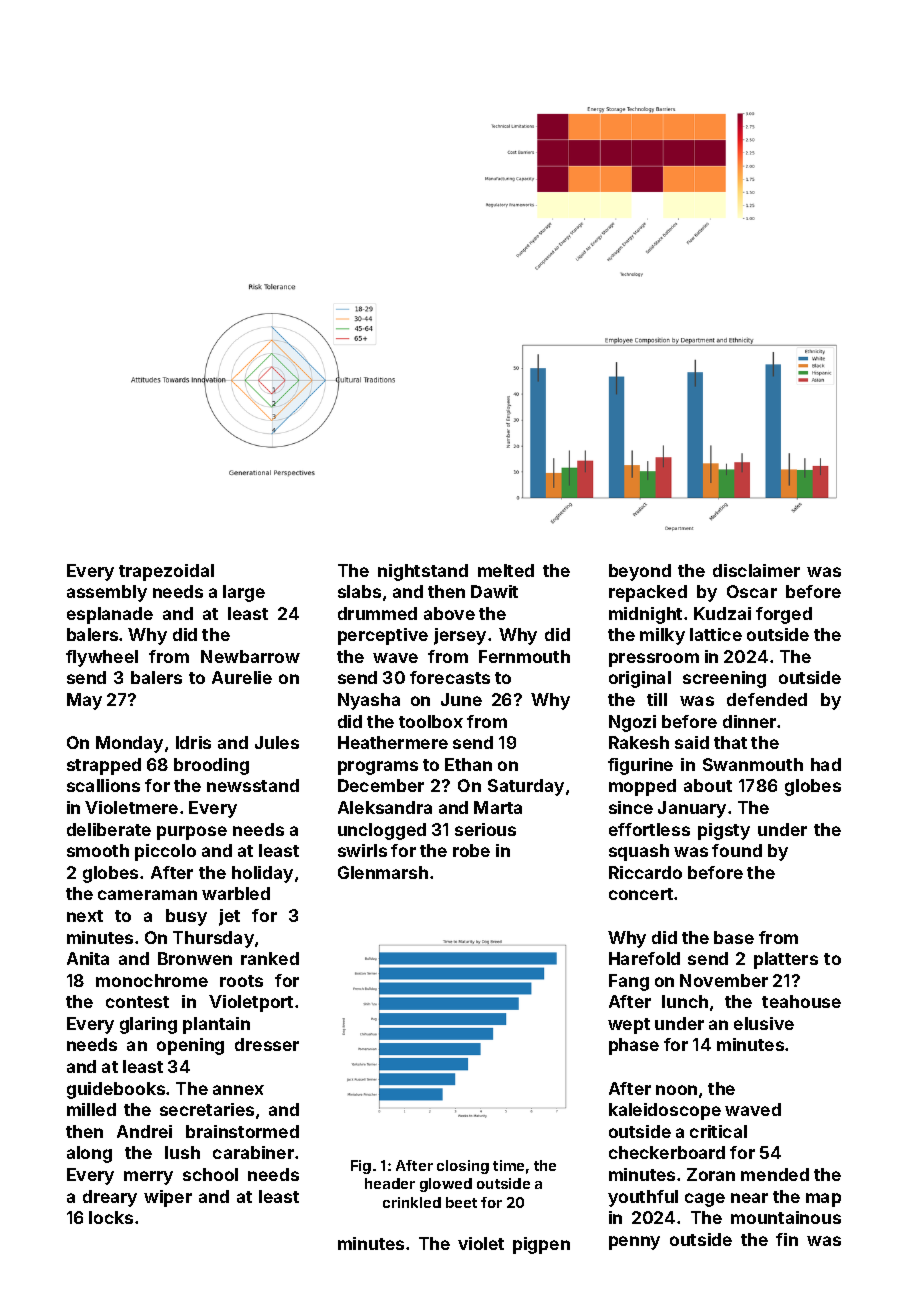  What do you see at coordinates (498, 807) in the document?
I see `Marta` at bounding box center [498, 807].
